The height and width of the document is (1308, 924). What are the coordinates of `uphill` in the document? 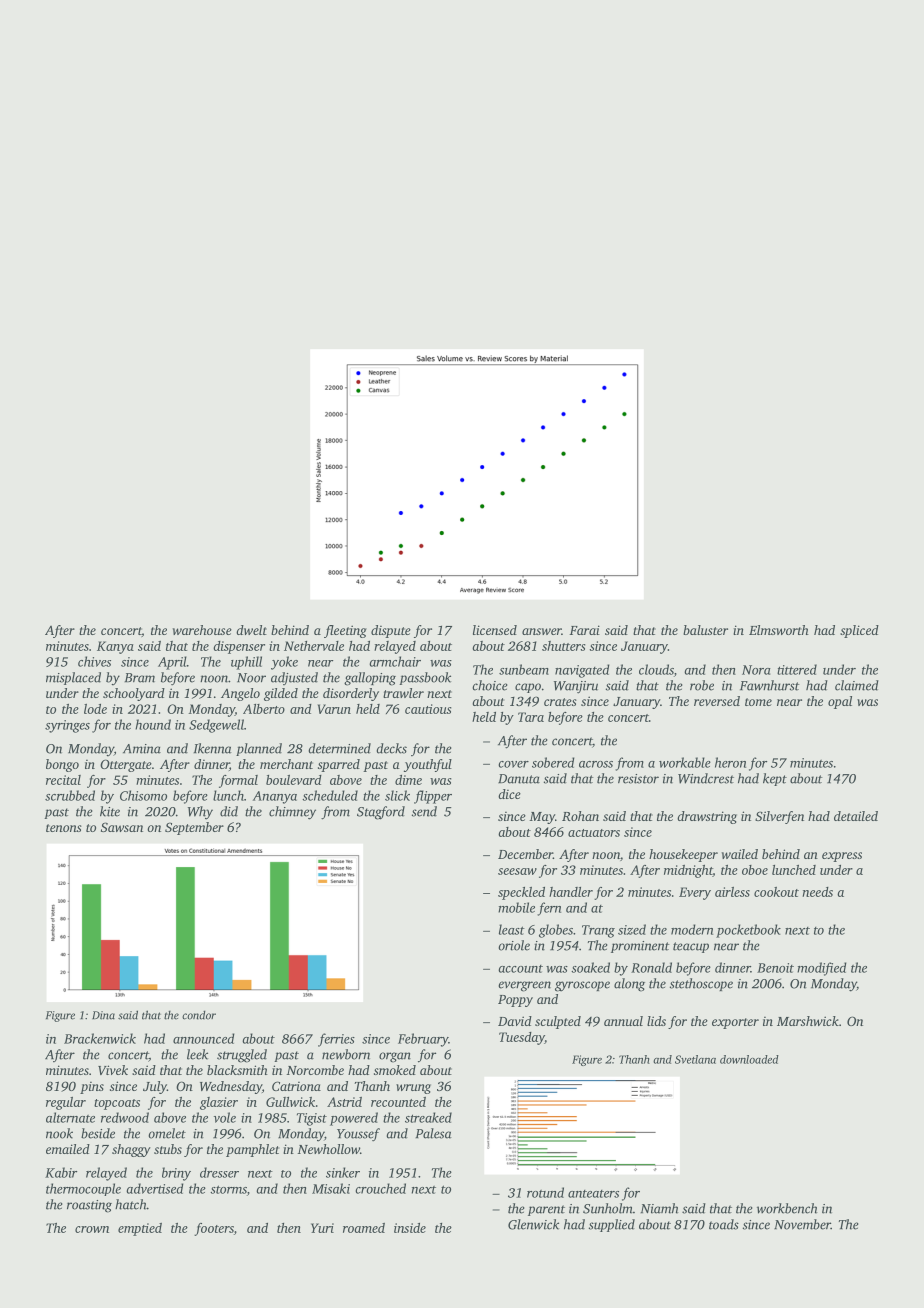 It's located at (246, 663).
